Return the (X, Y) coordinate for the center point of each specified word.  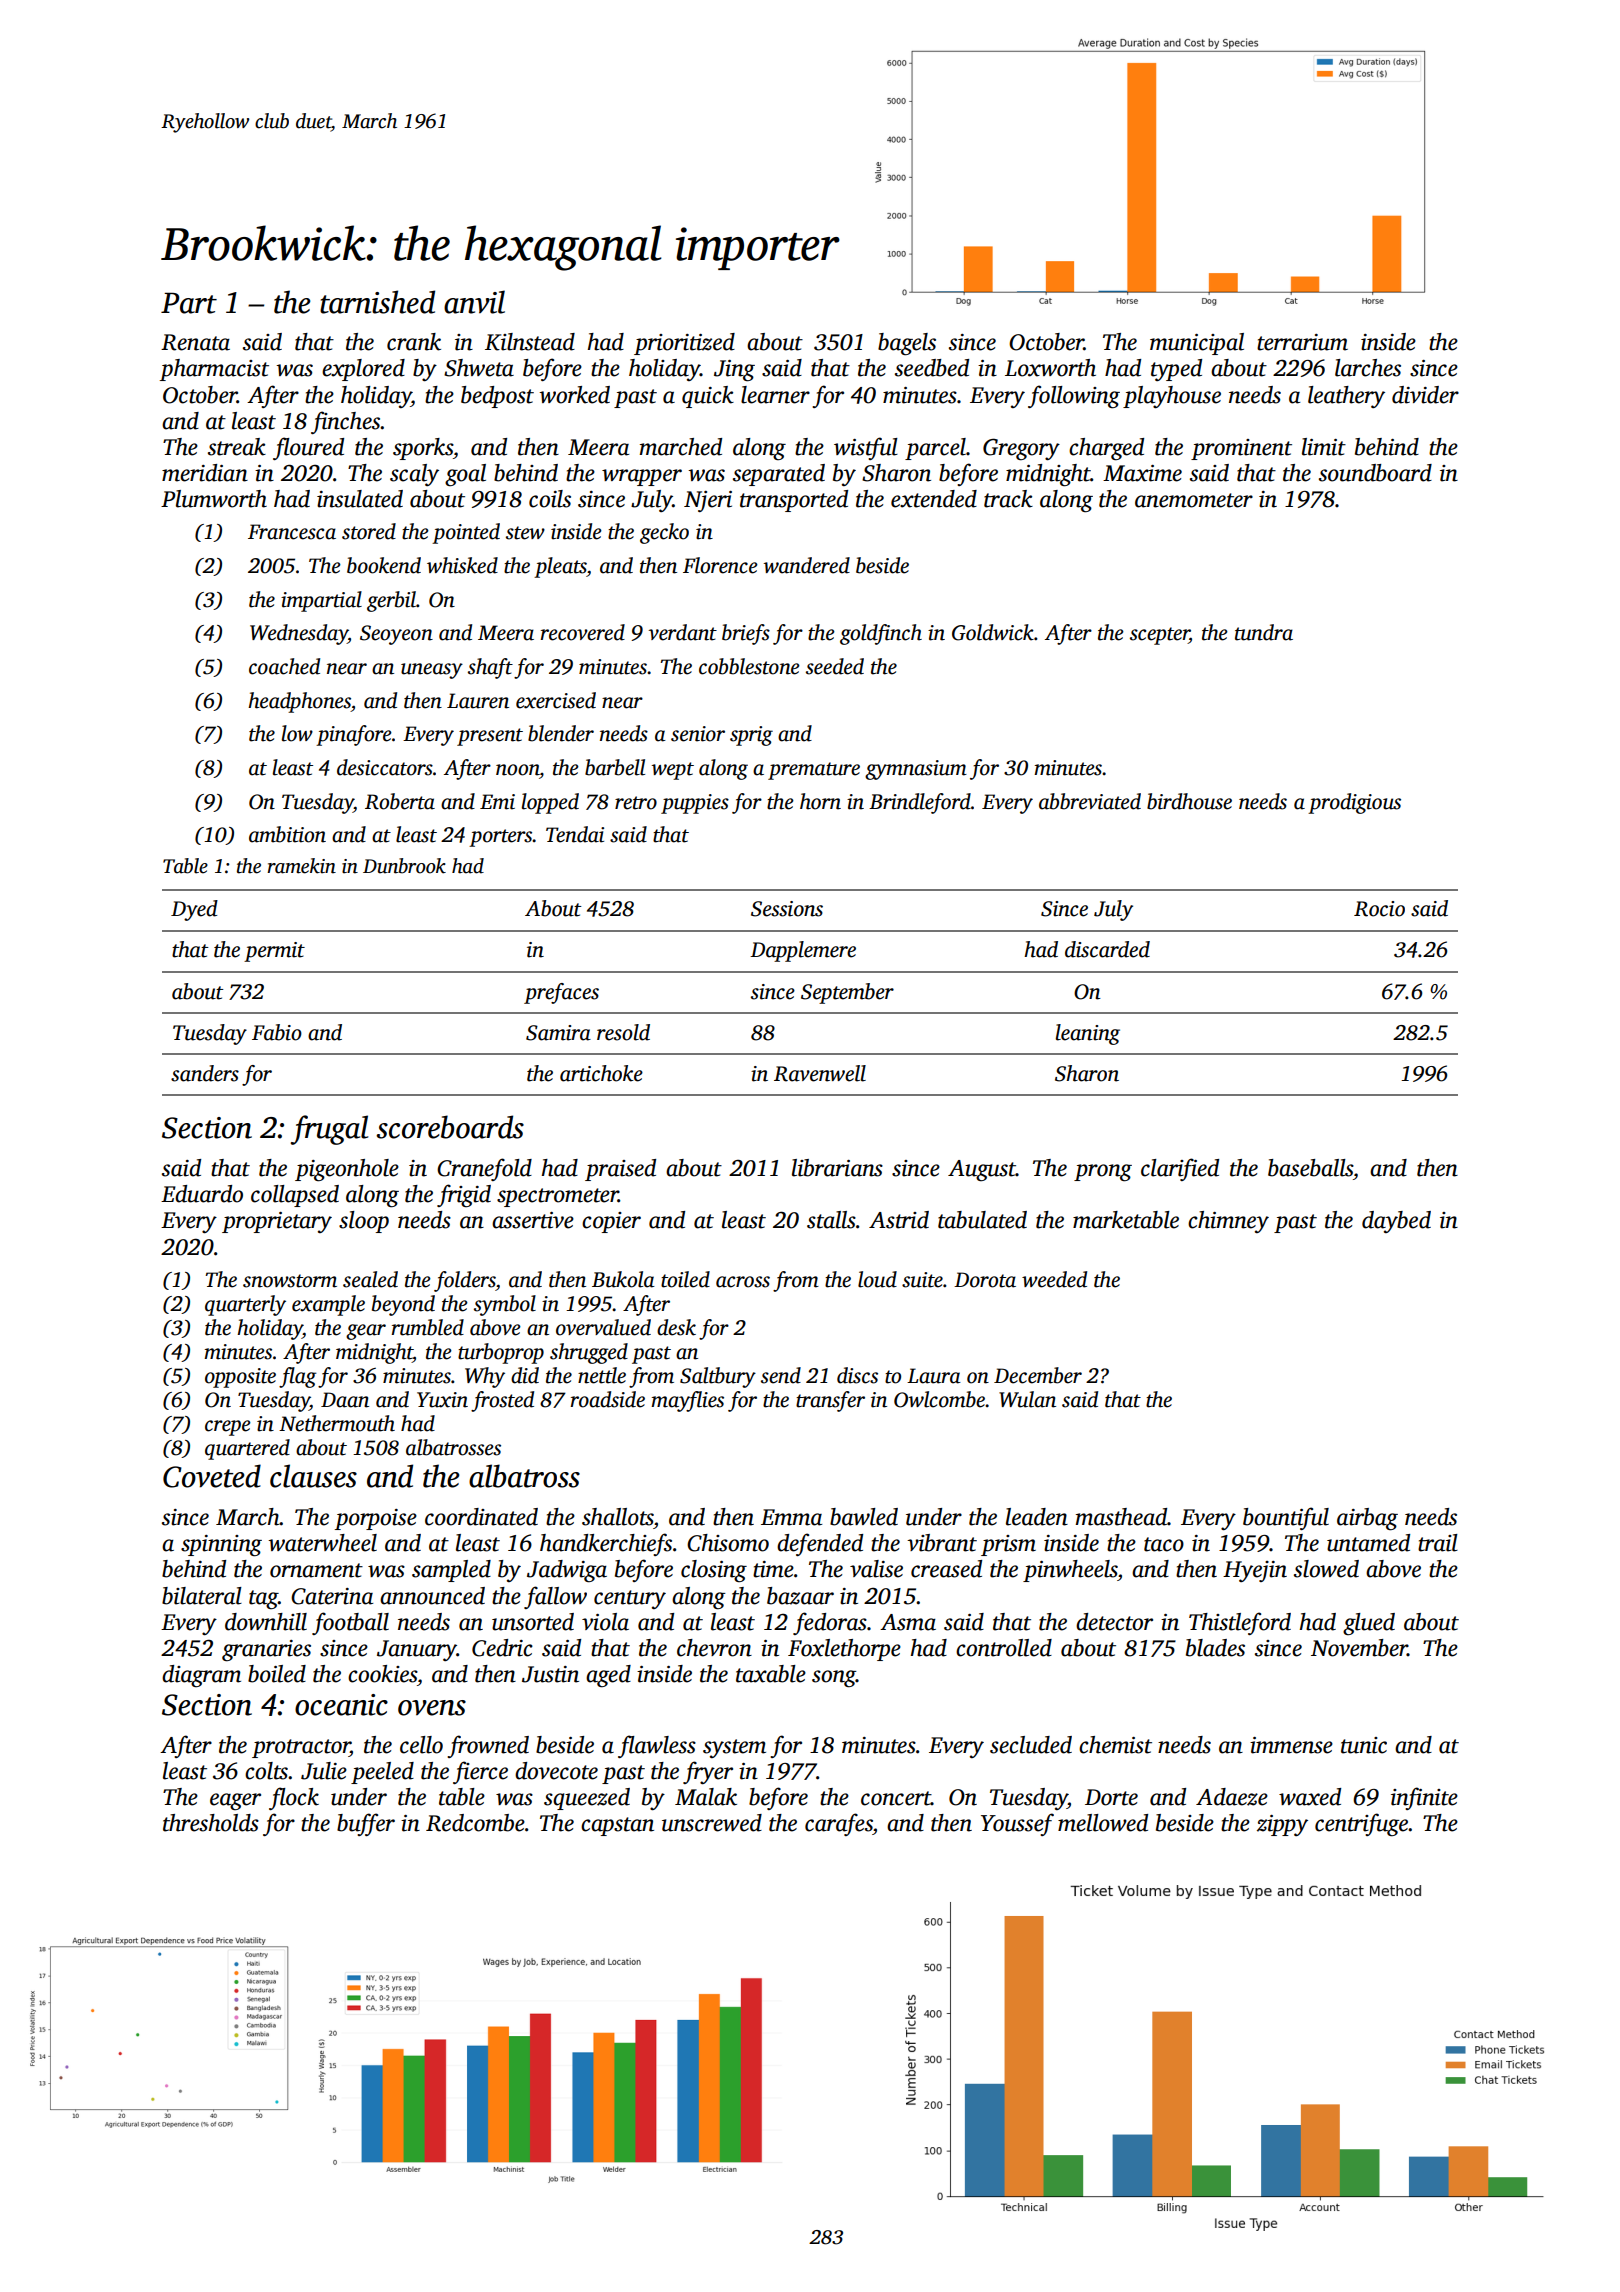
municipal (1197, 344)
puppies (695, 804)
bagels (907, 344)
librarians (837, 1168)
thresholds (211, 1823)
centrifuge (1362, 1825)
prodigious (1354, 803)
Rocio (1379, 909)
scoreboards (450, 1127)
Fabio (277, 1032)
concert (896, 1798)
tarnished (377, 302)
